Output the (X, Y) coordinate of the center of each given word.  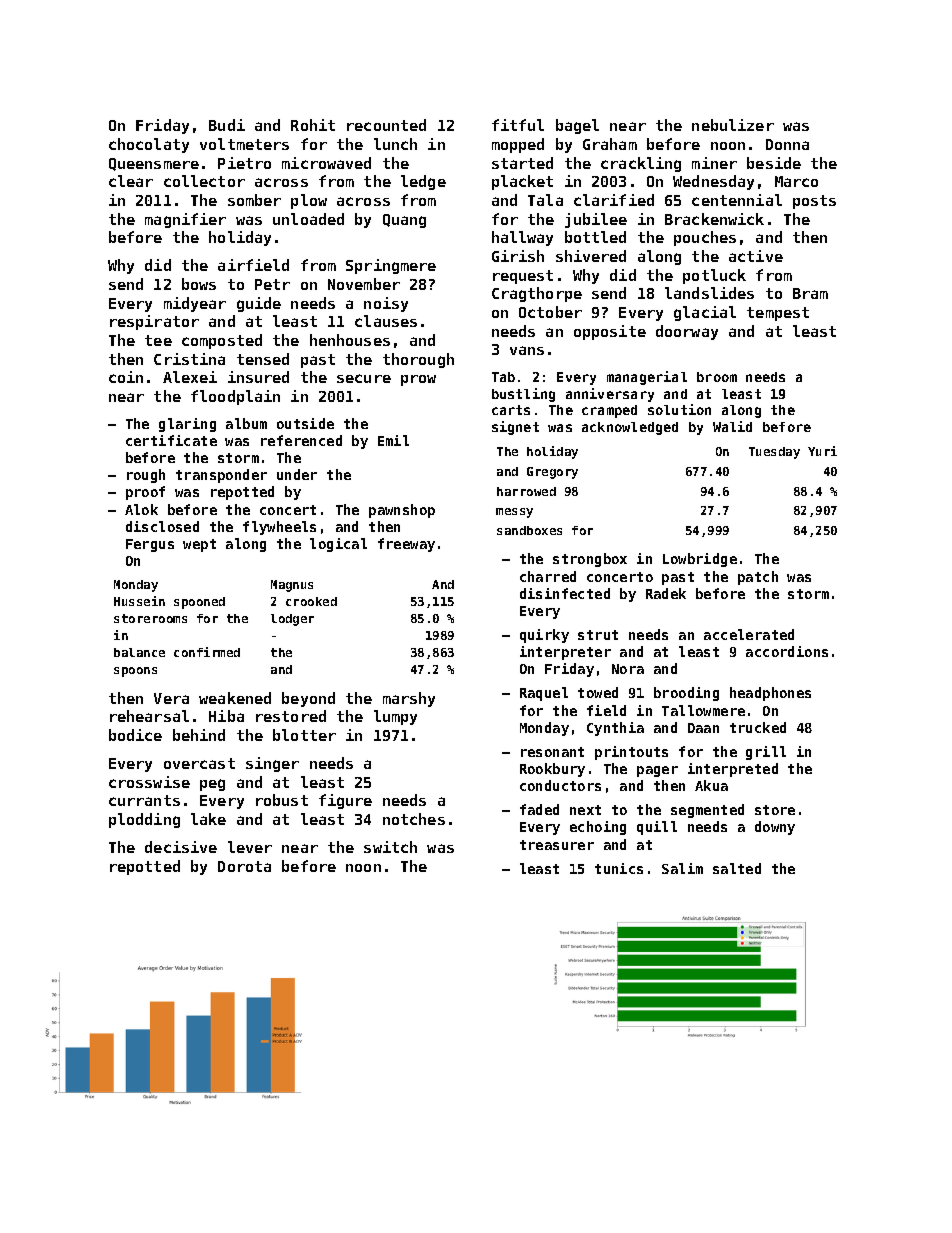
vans (527, 350)
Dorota (244, 866)
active (756, 256)
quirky (544, 636)
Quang (404, 221)
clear (131, 181)
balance (139, 652)
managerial (647, 378)
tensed (263, 359)
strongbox (590, 560)
